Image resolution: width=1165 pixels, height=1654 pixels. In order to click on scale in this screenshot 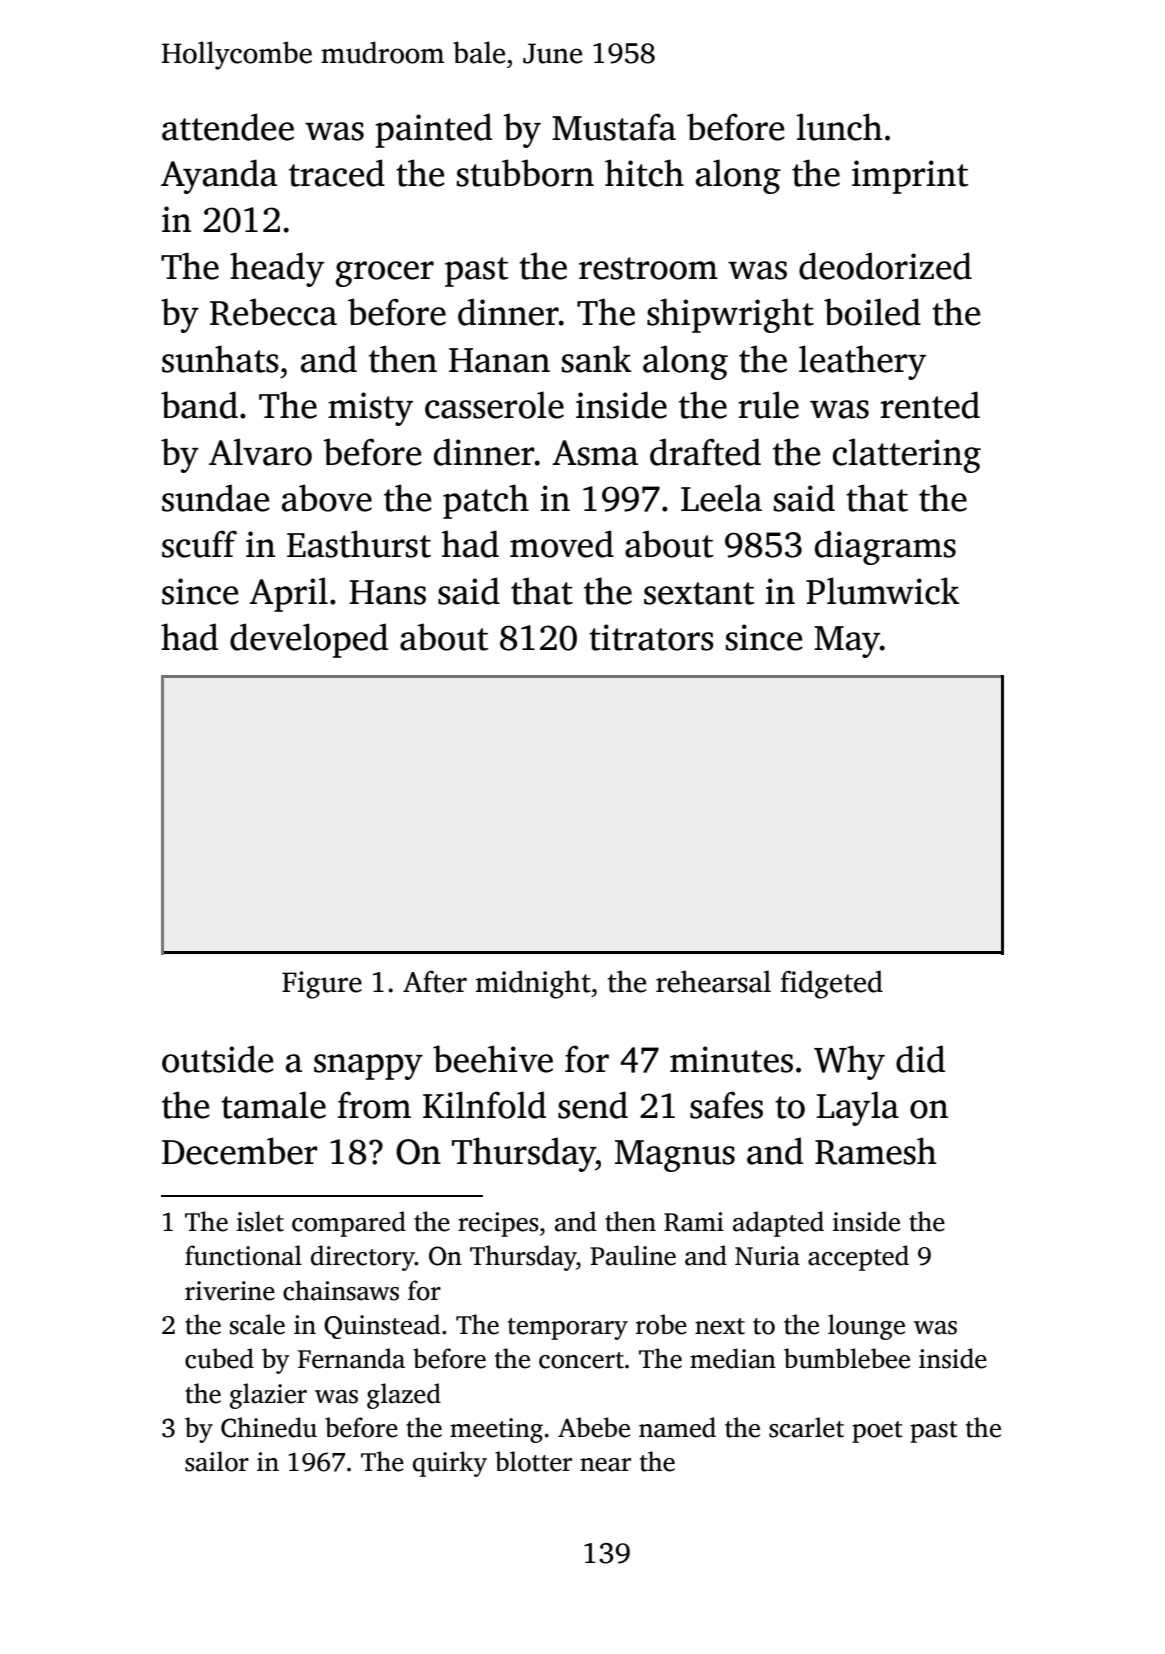, I will do `click(257, 1324)`.
